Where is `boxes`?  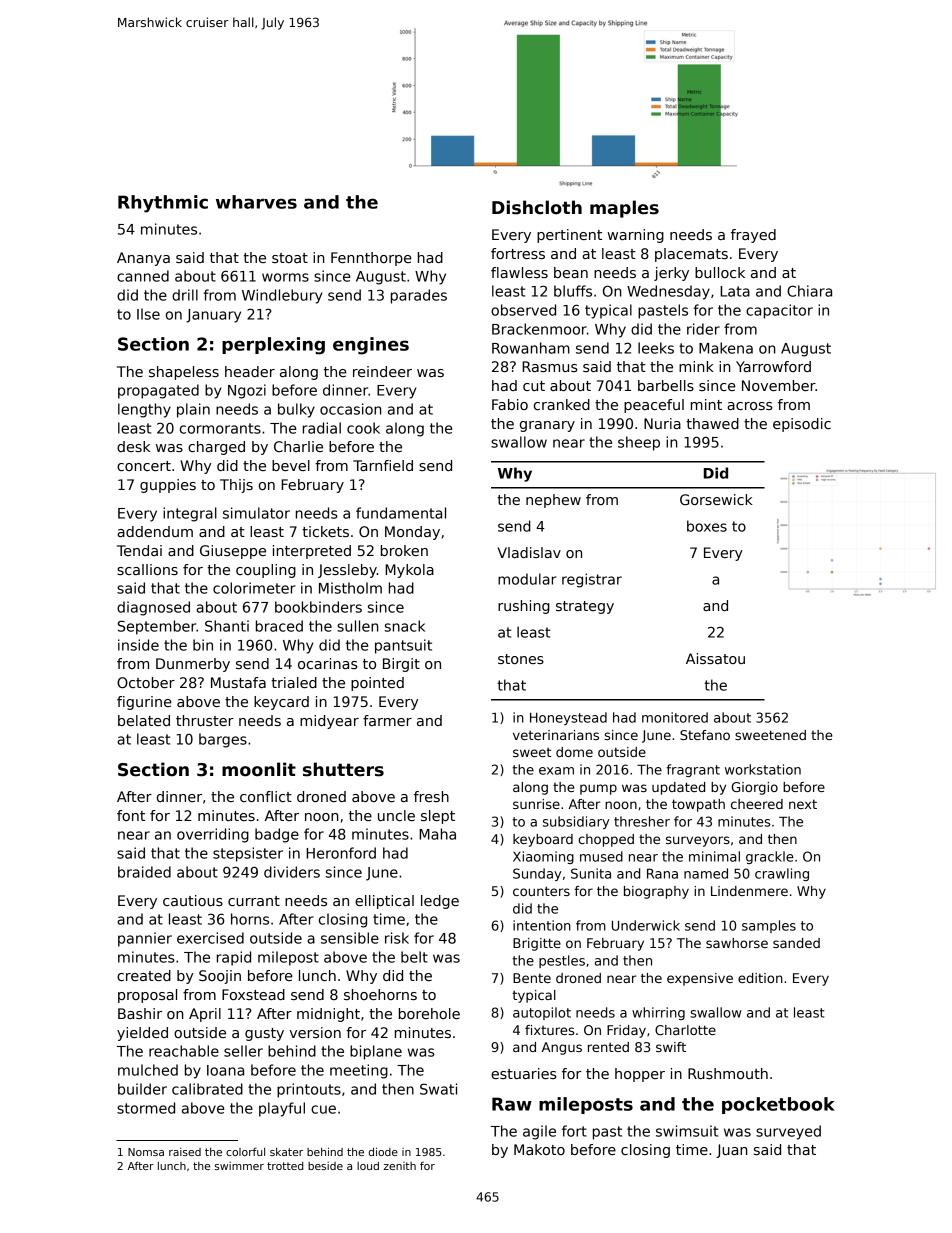 boxes is located at coordinates (707, 526).
